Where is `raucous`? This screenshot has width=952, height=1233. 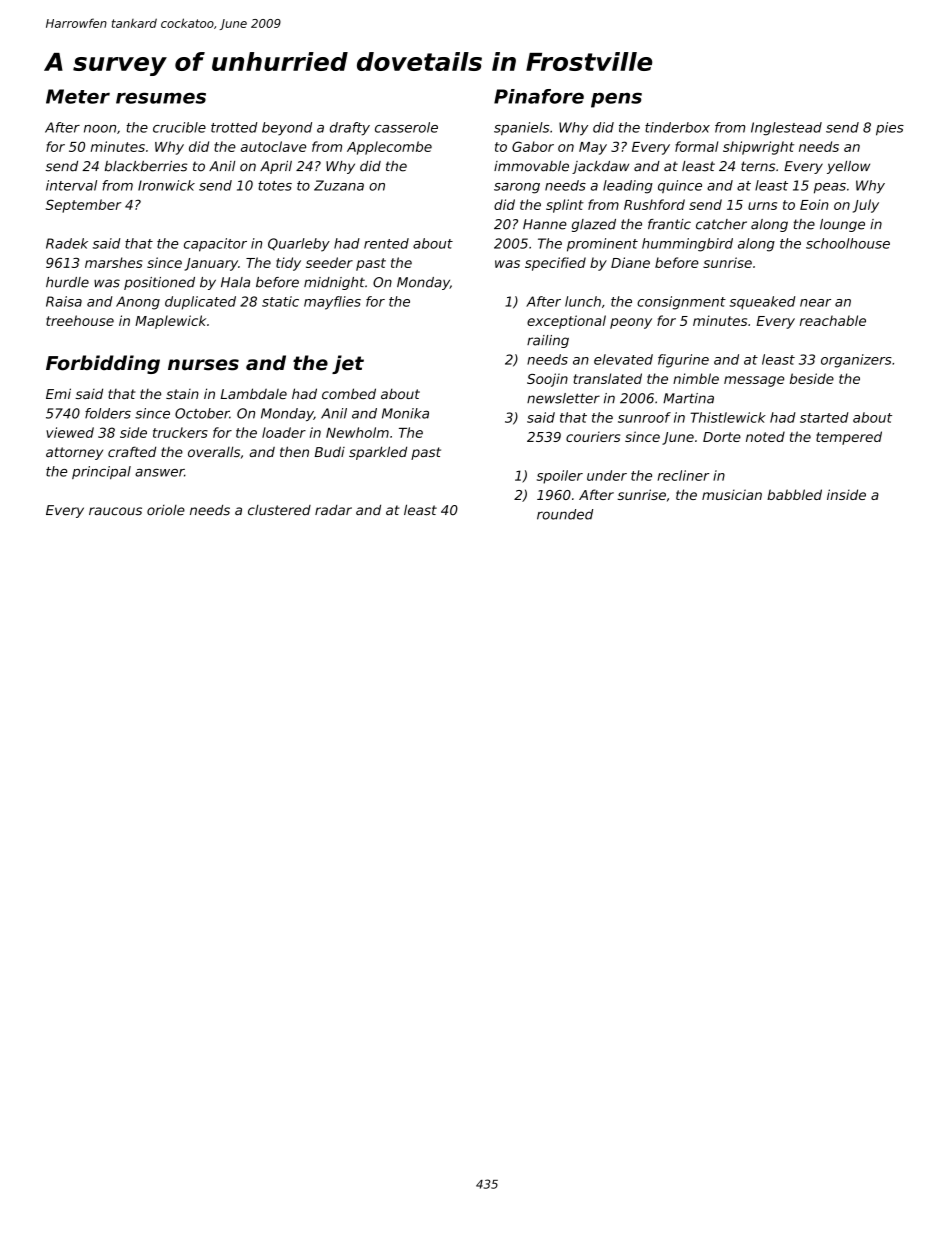
raucous is located at coordinates (115, 511).
